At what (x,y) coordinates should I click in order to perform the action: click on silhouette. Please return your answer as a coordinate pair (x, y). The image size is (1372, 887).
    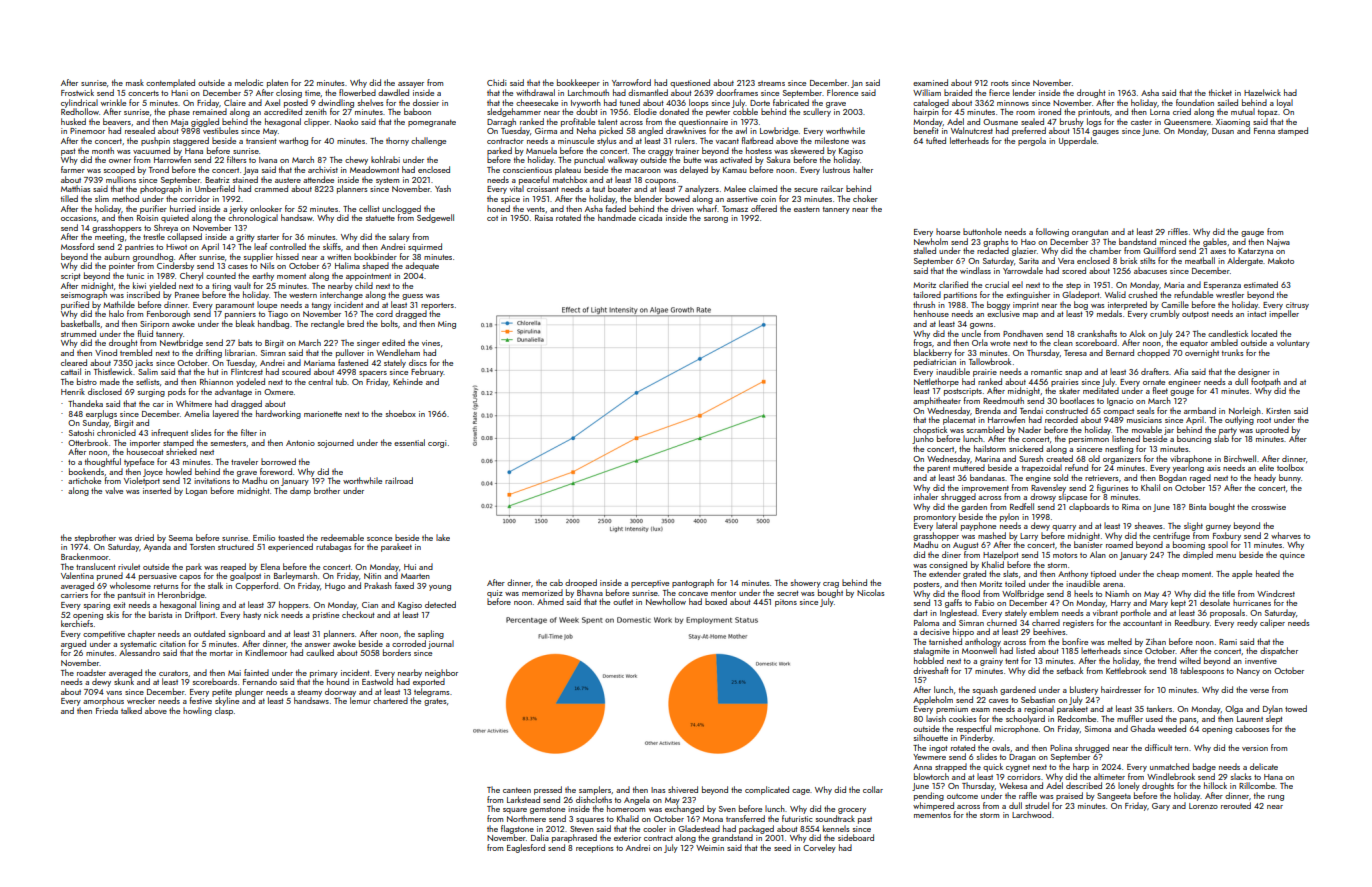
    Looking at the image, I should click on (931, 737).
